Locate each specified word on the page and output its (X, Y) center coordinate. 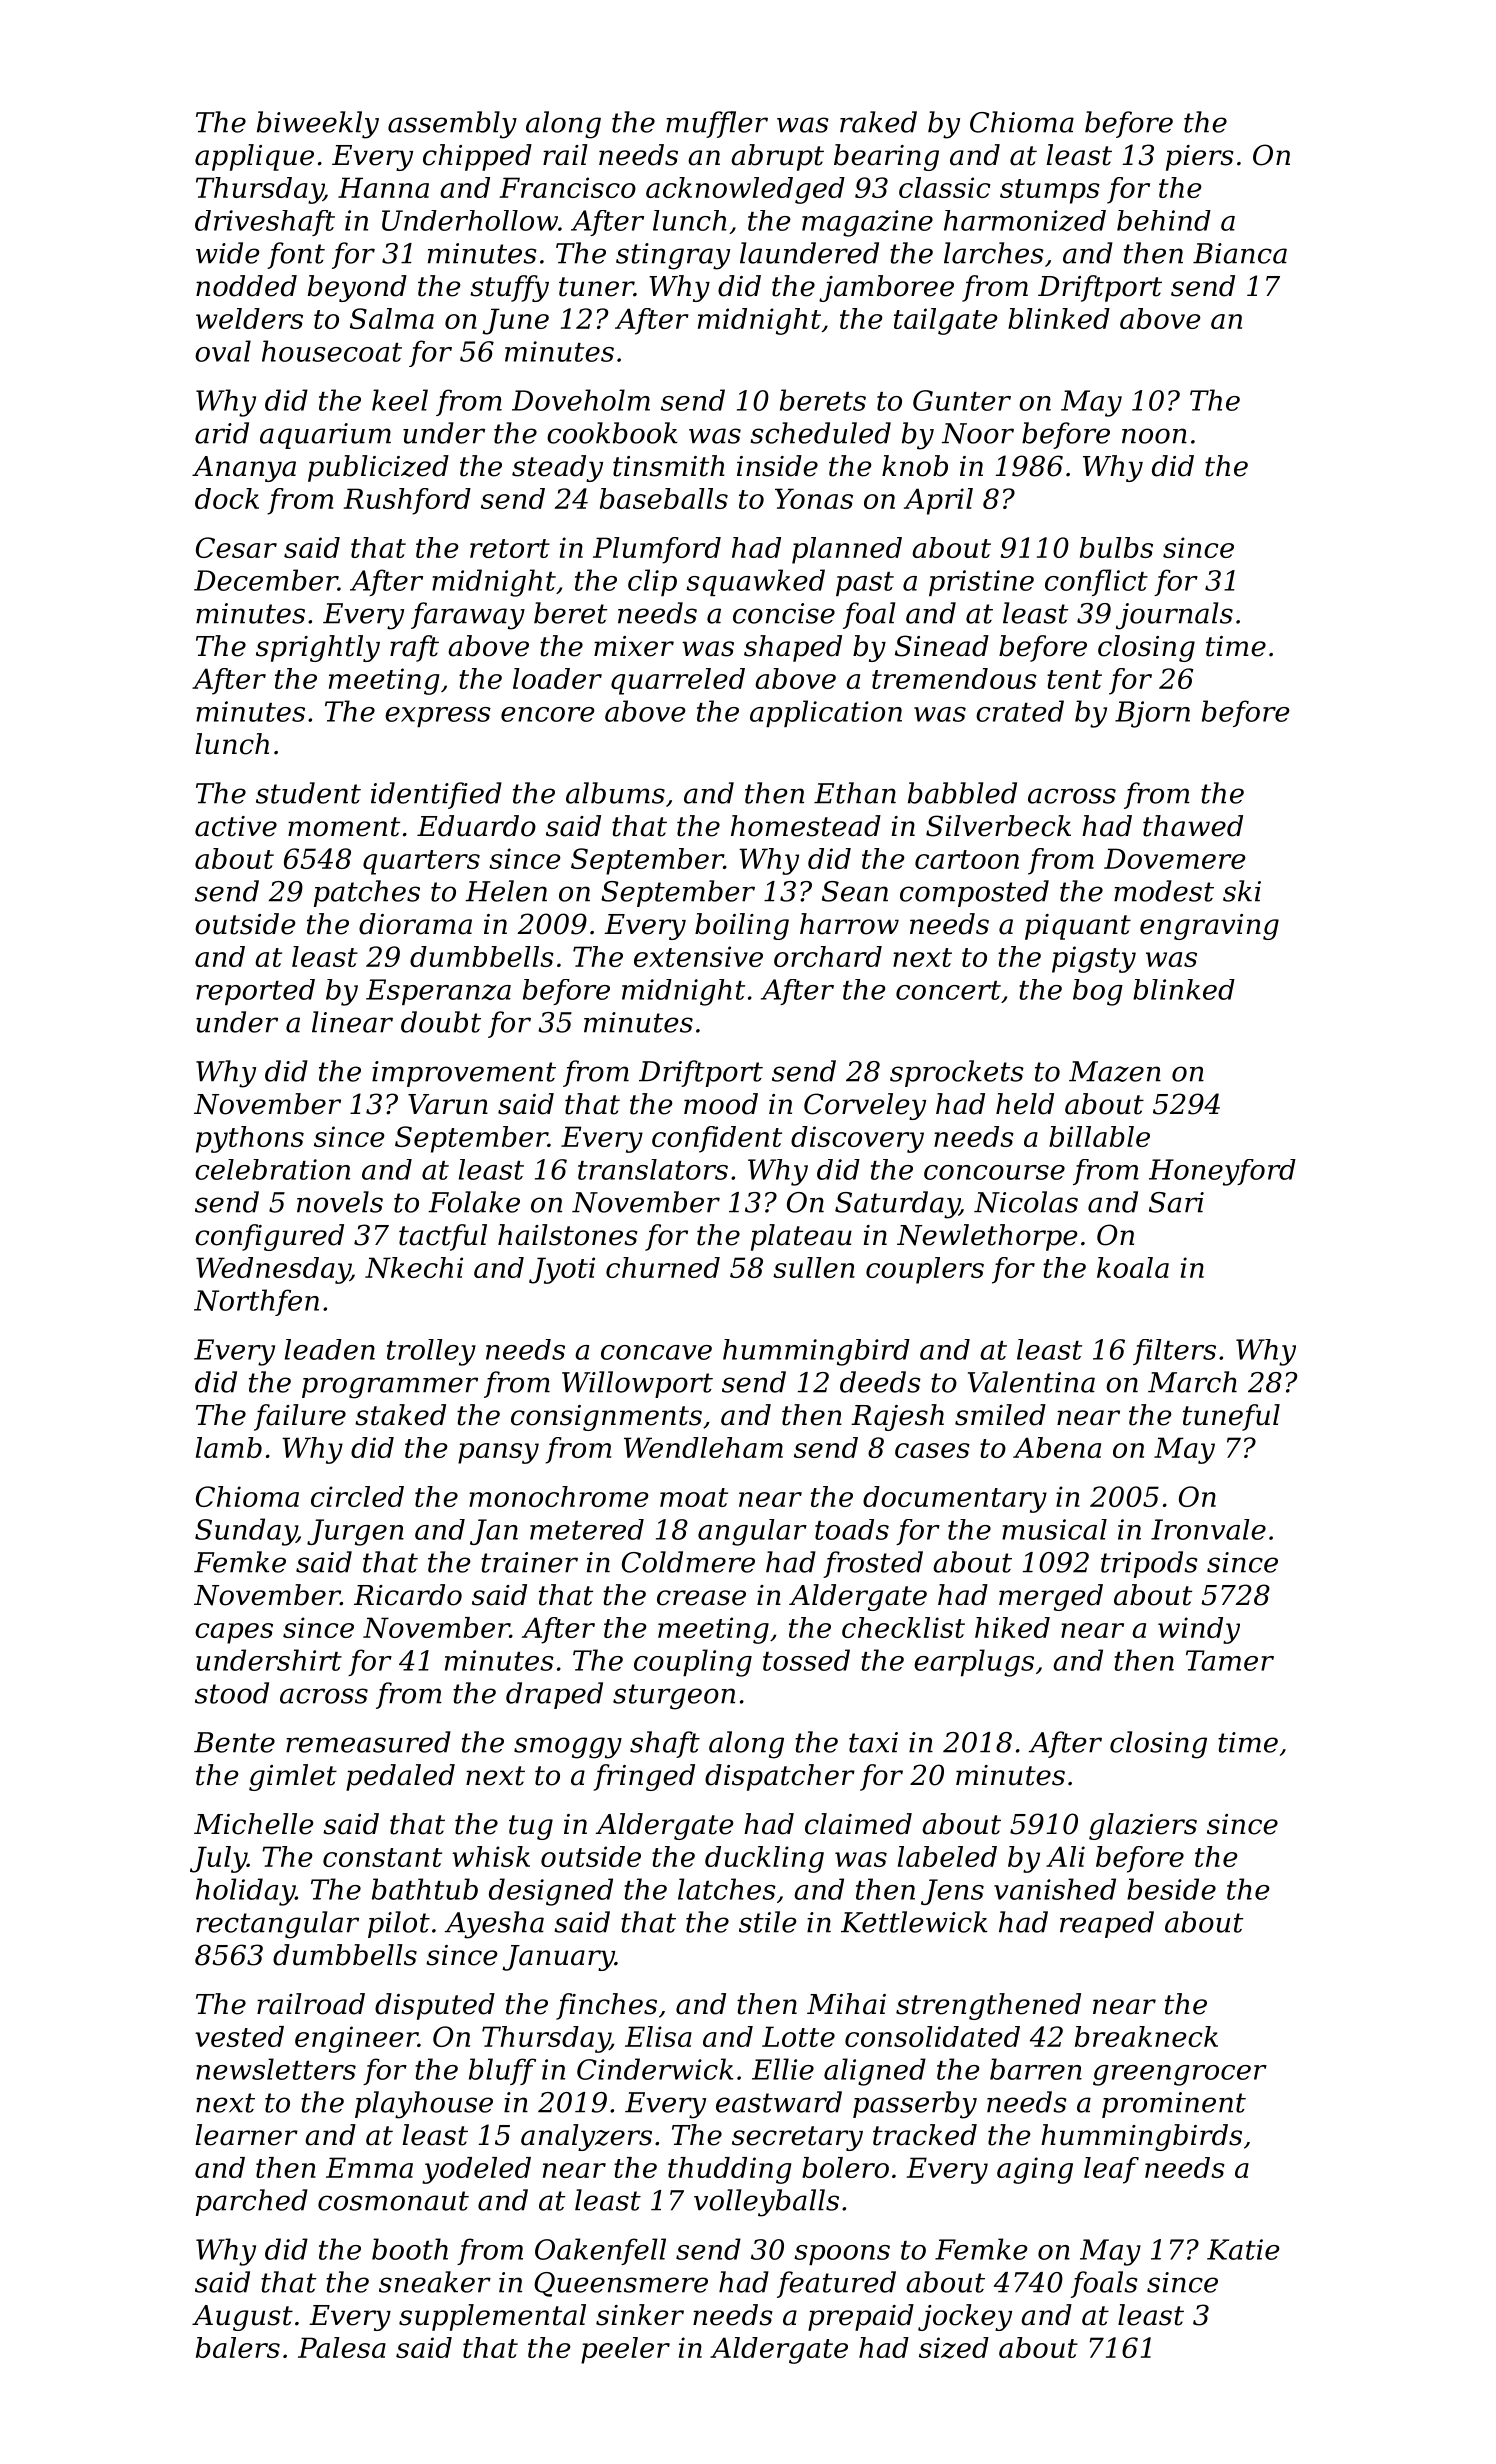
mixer (634, 646)
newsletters (276, 2069)
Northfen (256, 1302)
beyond (357, 288)
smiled (1000, 1415)
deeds (880, 1382)
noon (1154, 436)
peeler (625, 2350)
